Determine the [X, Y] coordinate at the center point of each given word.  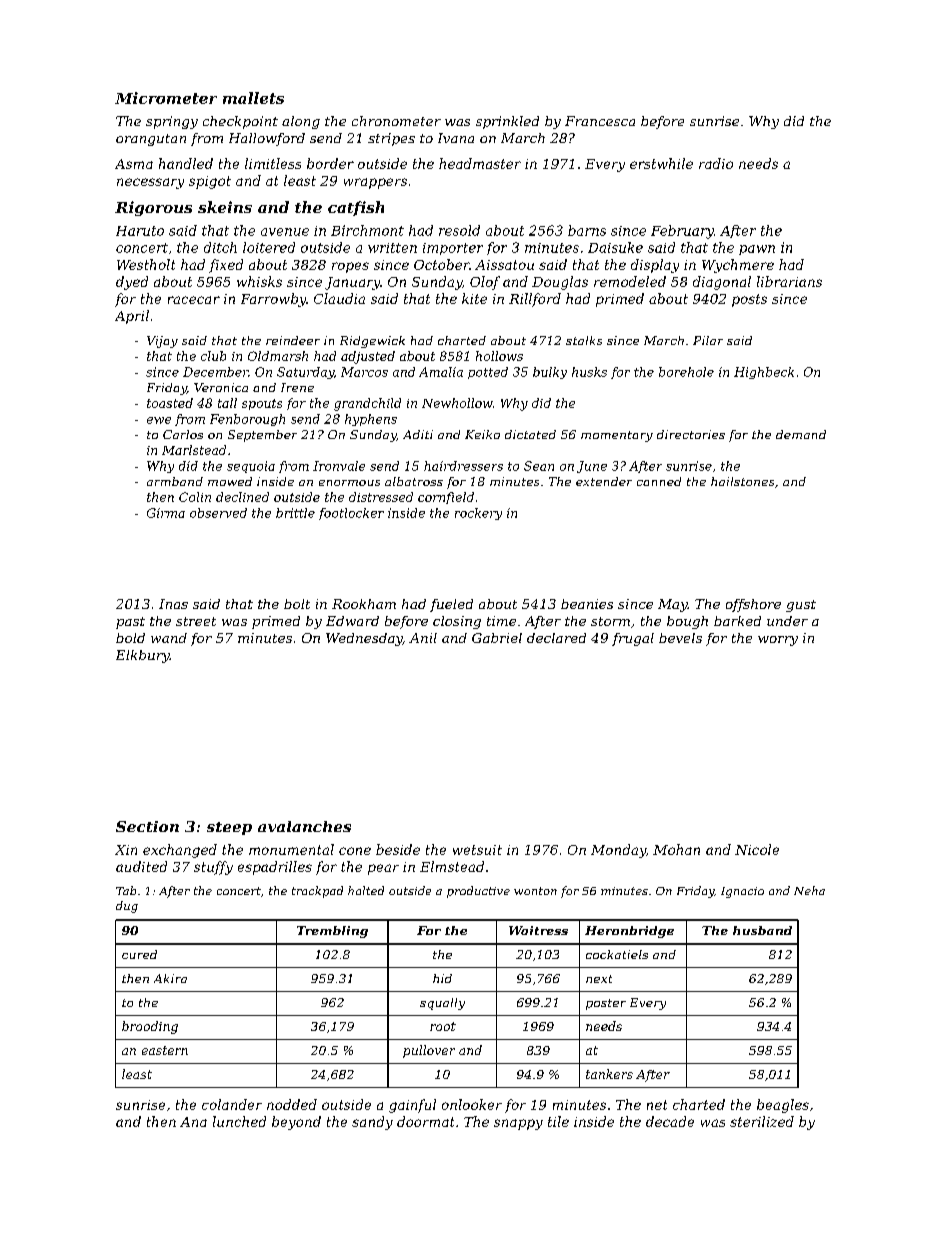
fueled [451, 605]
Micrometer [166, 98]
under [787, 621]
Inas [173, 604]
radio [716, 163]
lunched [239, 1121]
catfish [356, 208]
